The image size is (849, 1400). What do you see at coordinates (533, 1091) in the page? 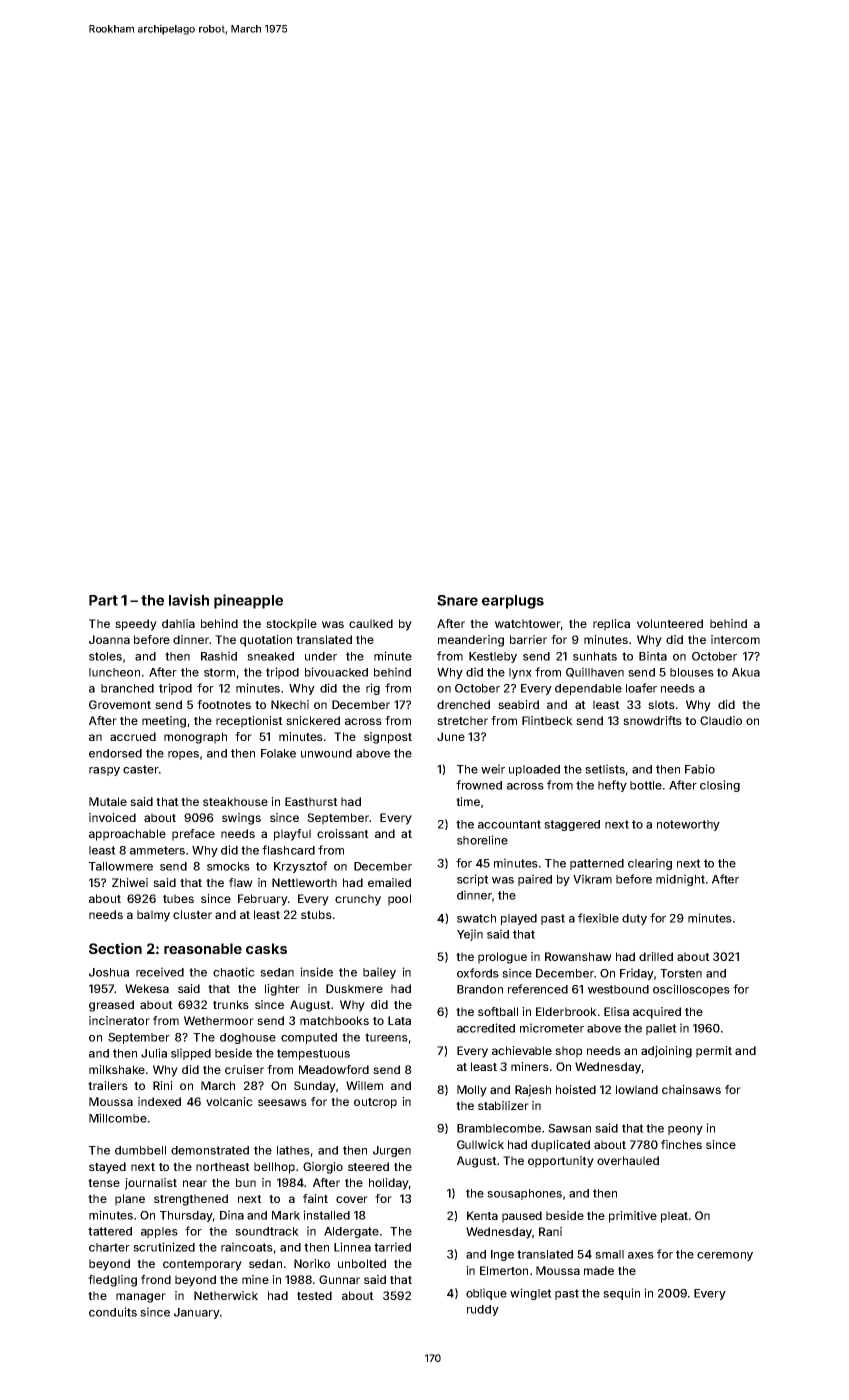
I see `Rajesh` at bounding box center [533, 1091].
